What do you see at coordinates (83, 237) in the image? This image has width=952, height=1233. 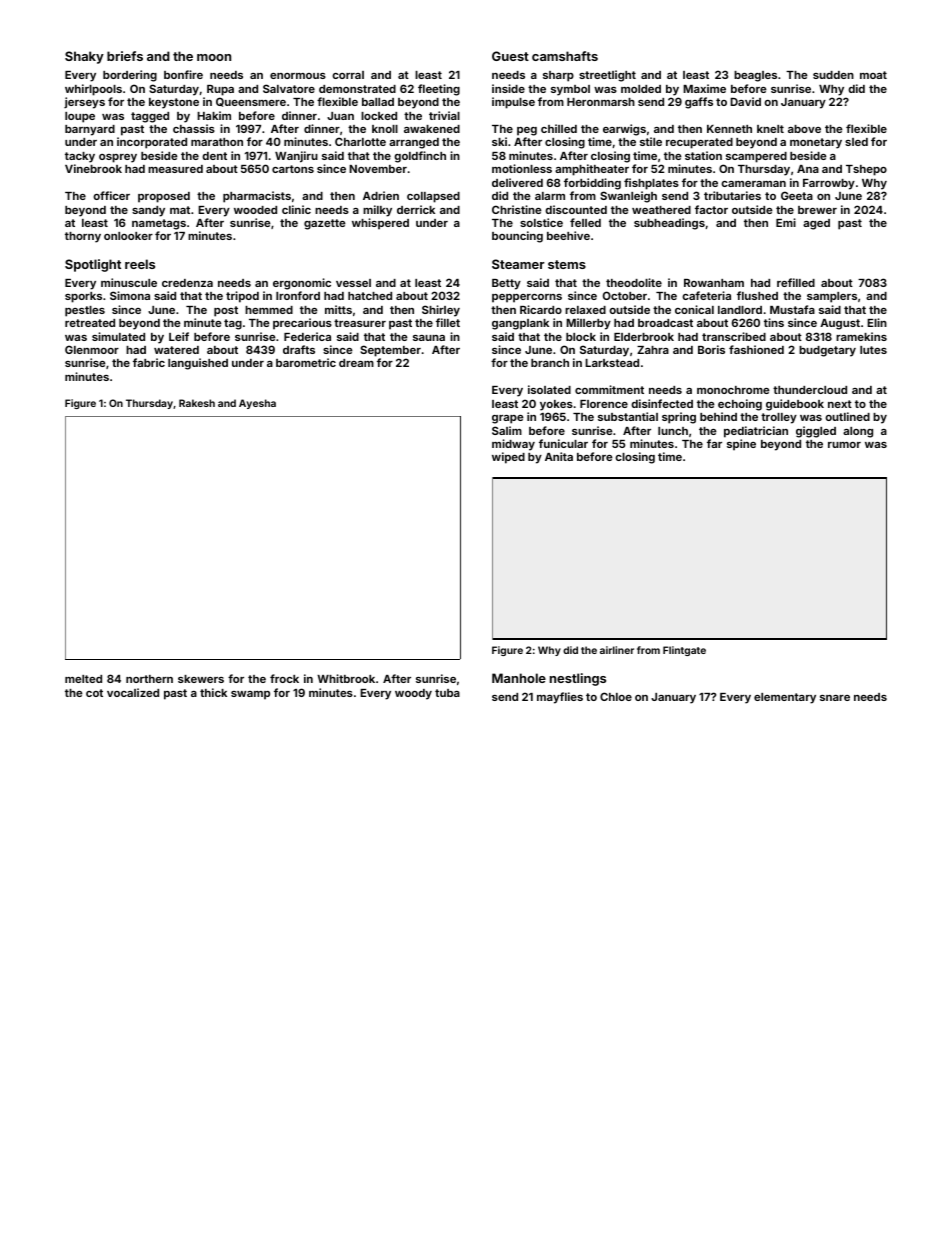 I see `thorny` at bounding box center [83, 237].
